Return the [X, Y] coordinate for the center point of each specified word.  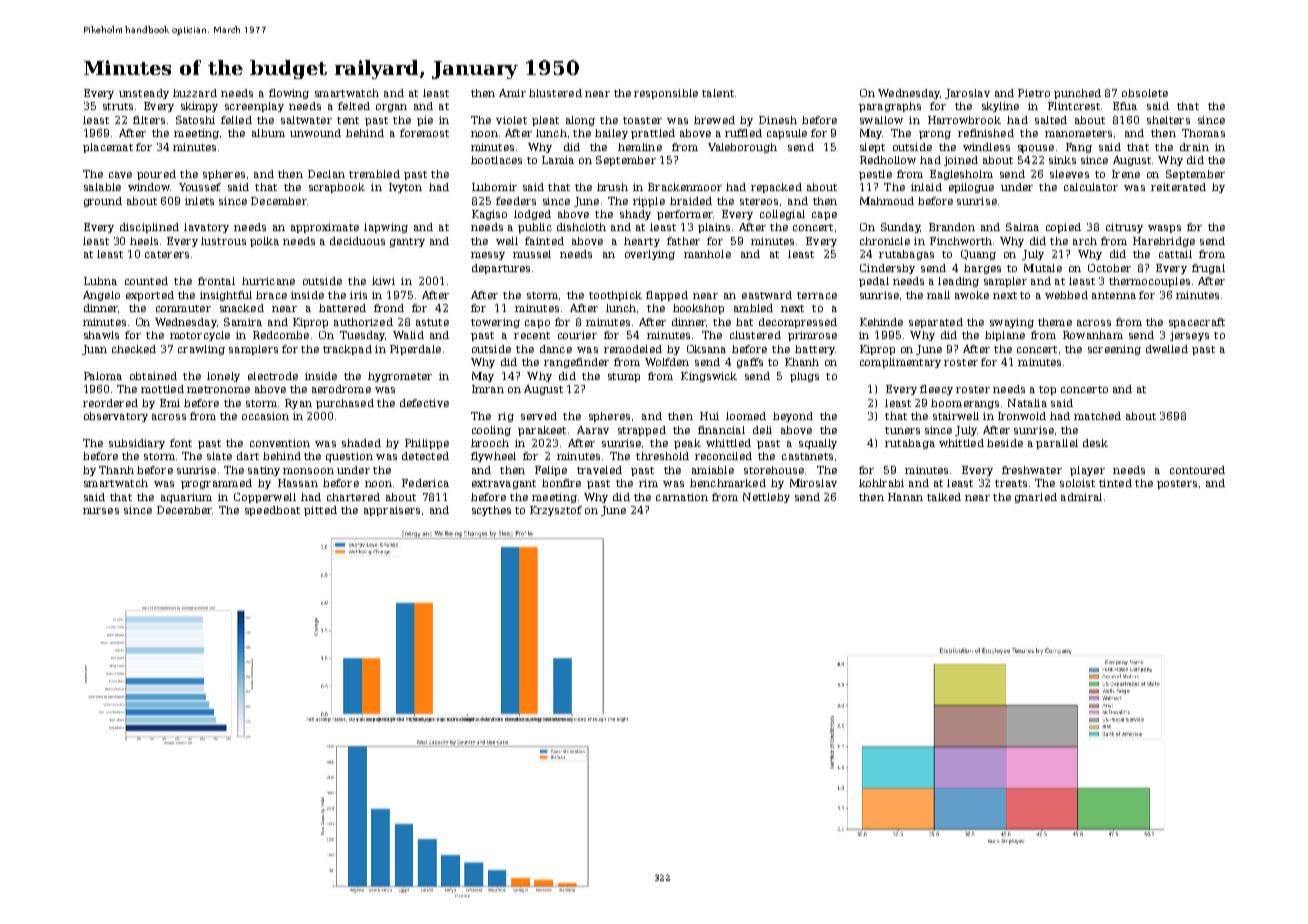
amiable [713, 470]
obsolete [1145, 93]
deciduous [357, 241]
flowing [289, 94]
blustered [555, 93]
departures [501, 269]
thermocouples [1149, 282]
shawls [101, 335]
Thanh [116, 470]
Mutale [1043, 268]
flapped [667, 296]
